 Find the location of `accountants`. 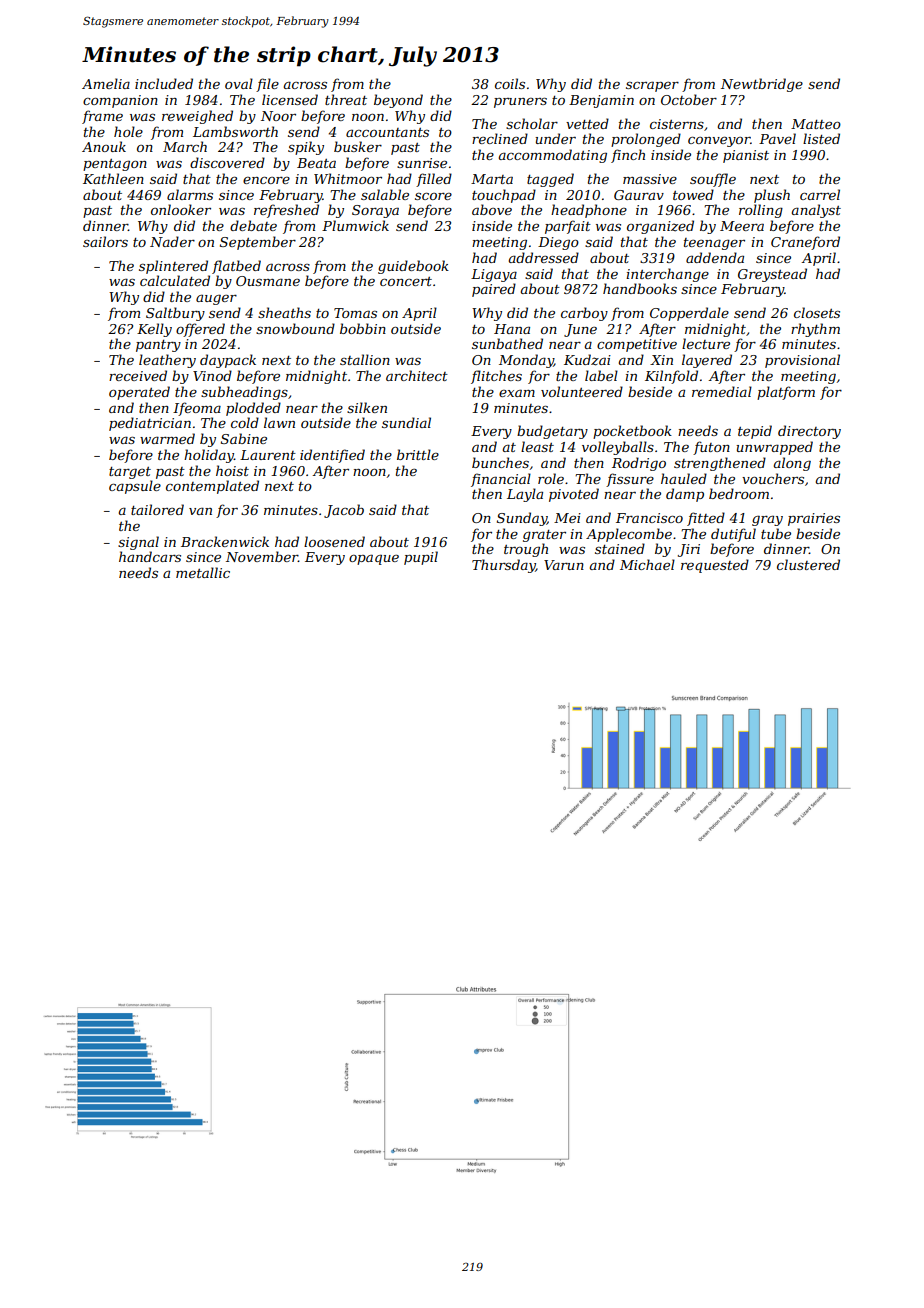

accountants is located at coordinates (387, 132).
